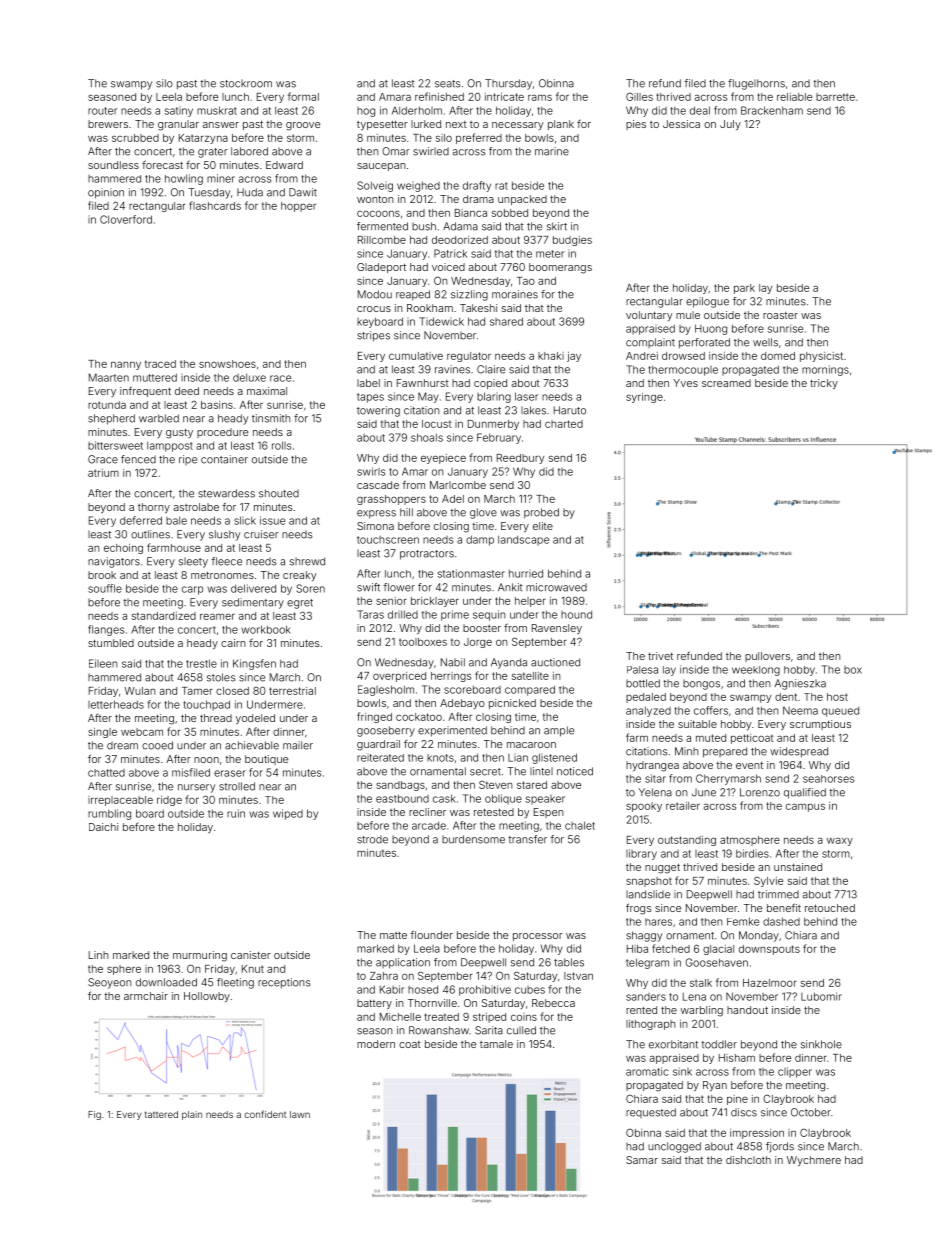 Image resolution: width=952 pixels, height=1233 pixels. I want to click on khaki, so click(551, 356).
